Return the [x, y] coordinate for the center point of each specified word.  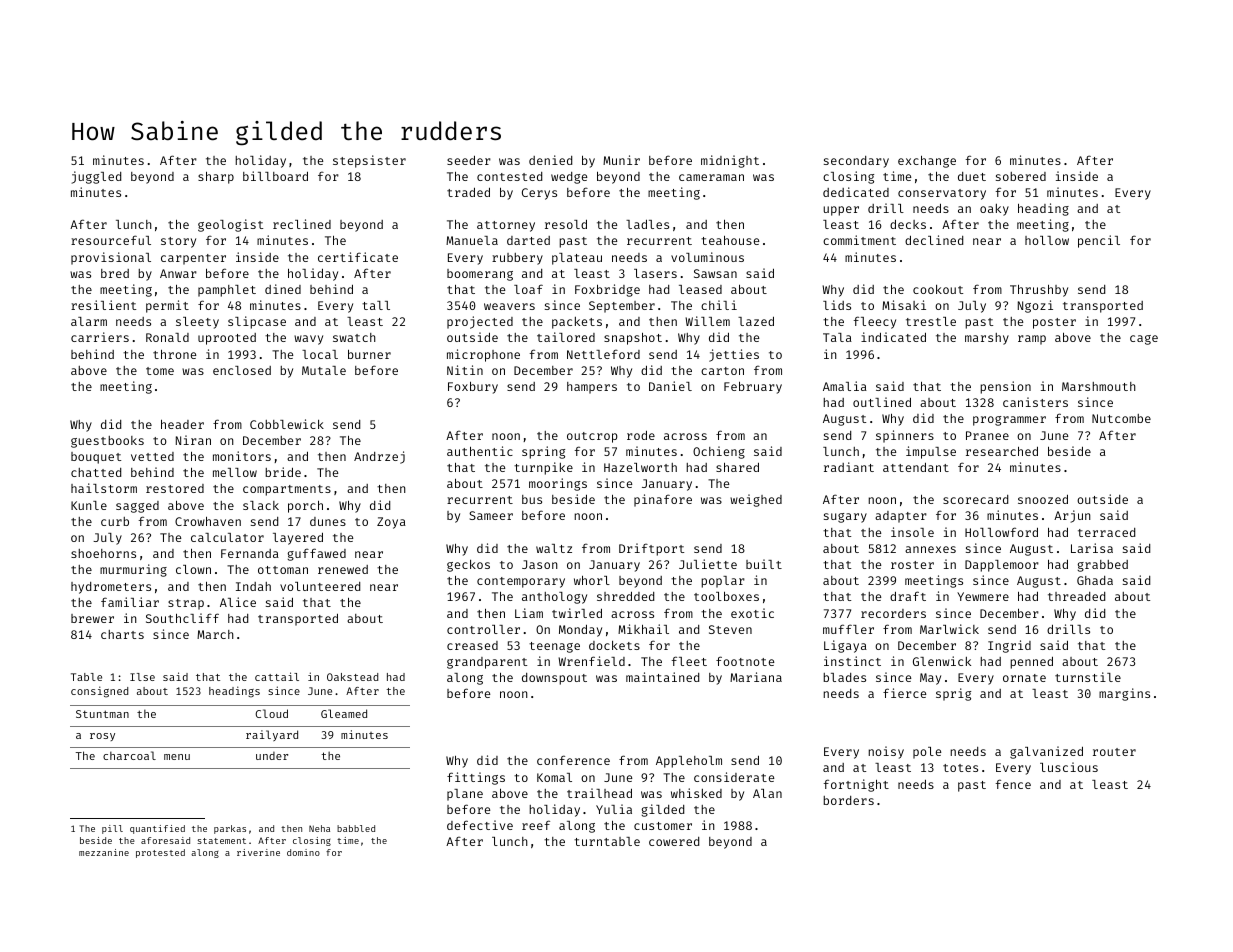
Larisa [1092, 548]
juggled [96, 177]
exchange [927, 162]
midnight [730, 161]
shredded [625, 596]
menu [177, 757]
